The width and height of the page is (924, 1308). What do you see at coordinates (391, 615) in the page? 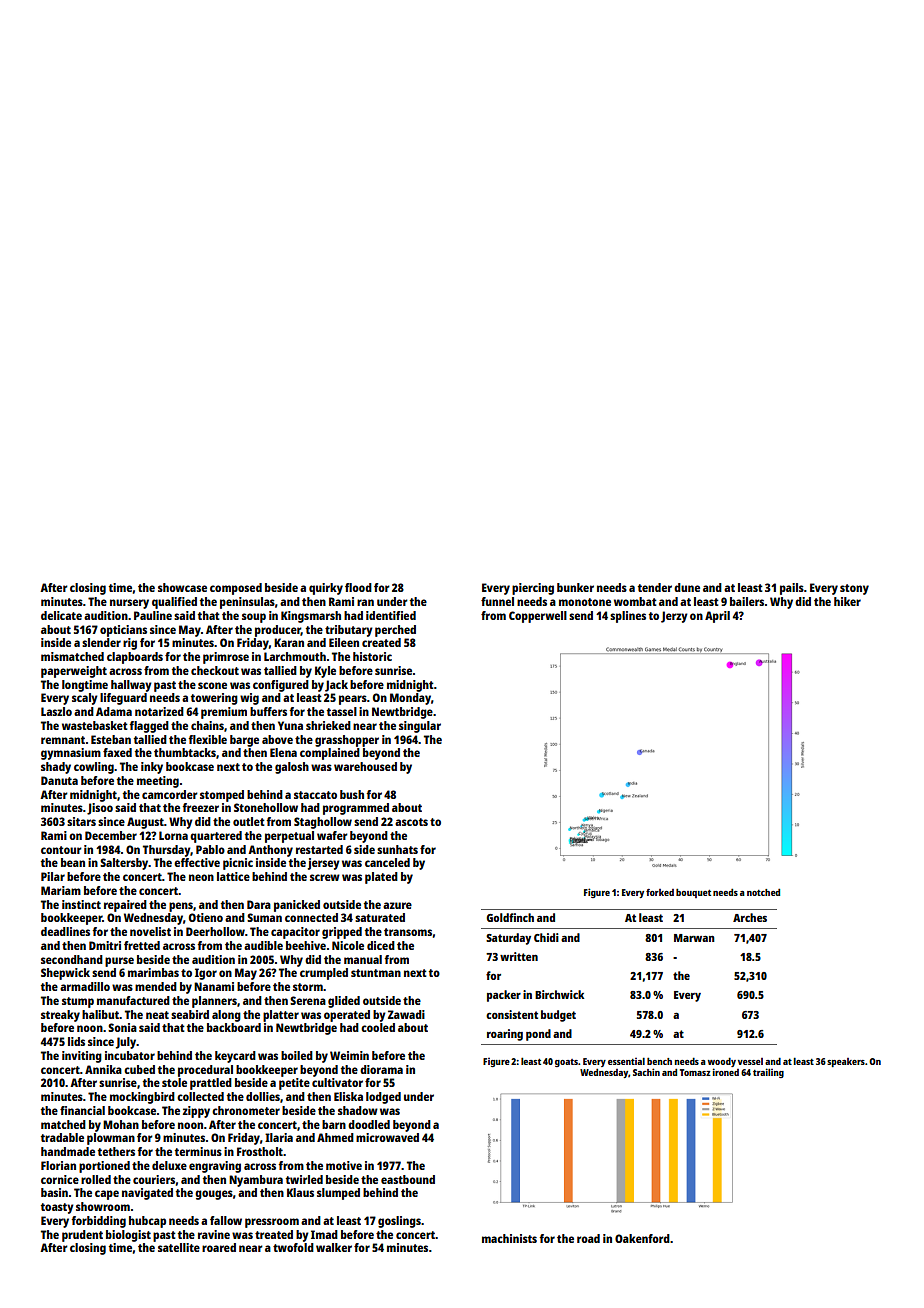
I see `identified` at bounding box center [391, 615].
